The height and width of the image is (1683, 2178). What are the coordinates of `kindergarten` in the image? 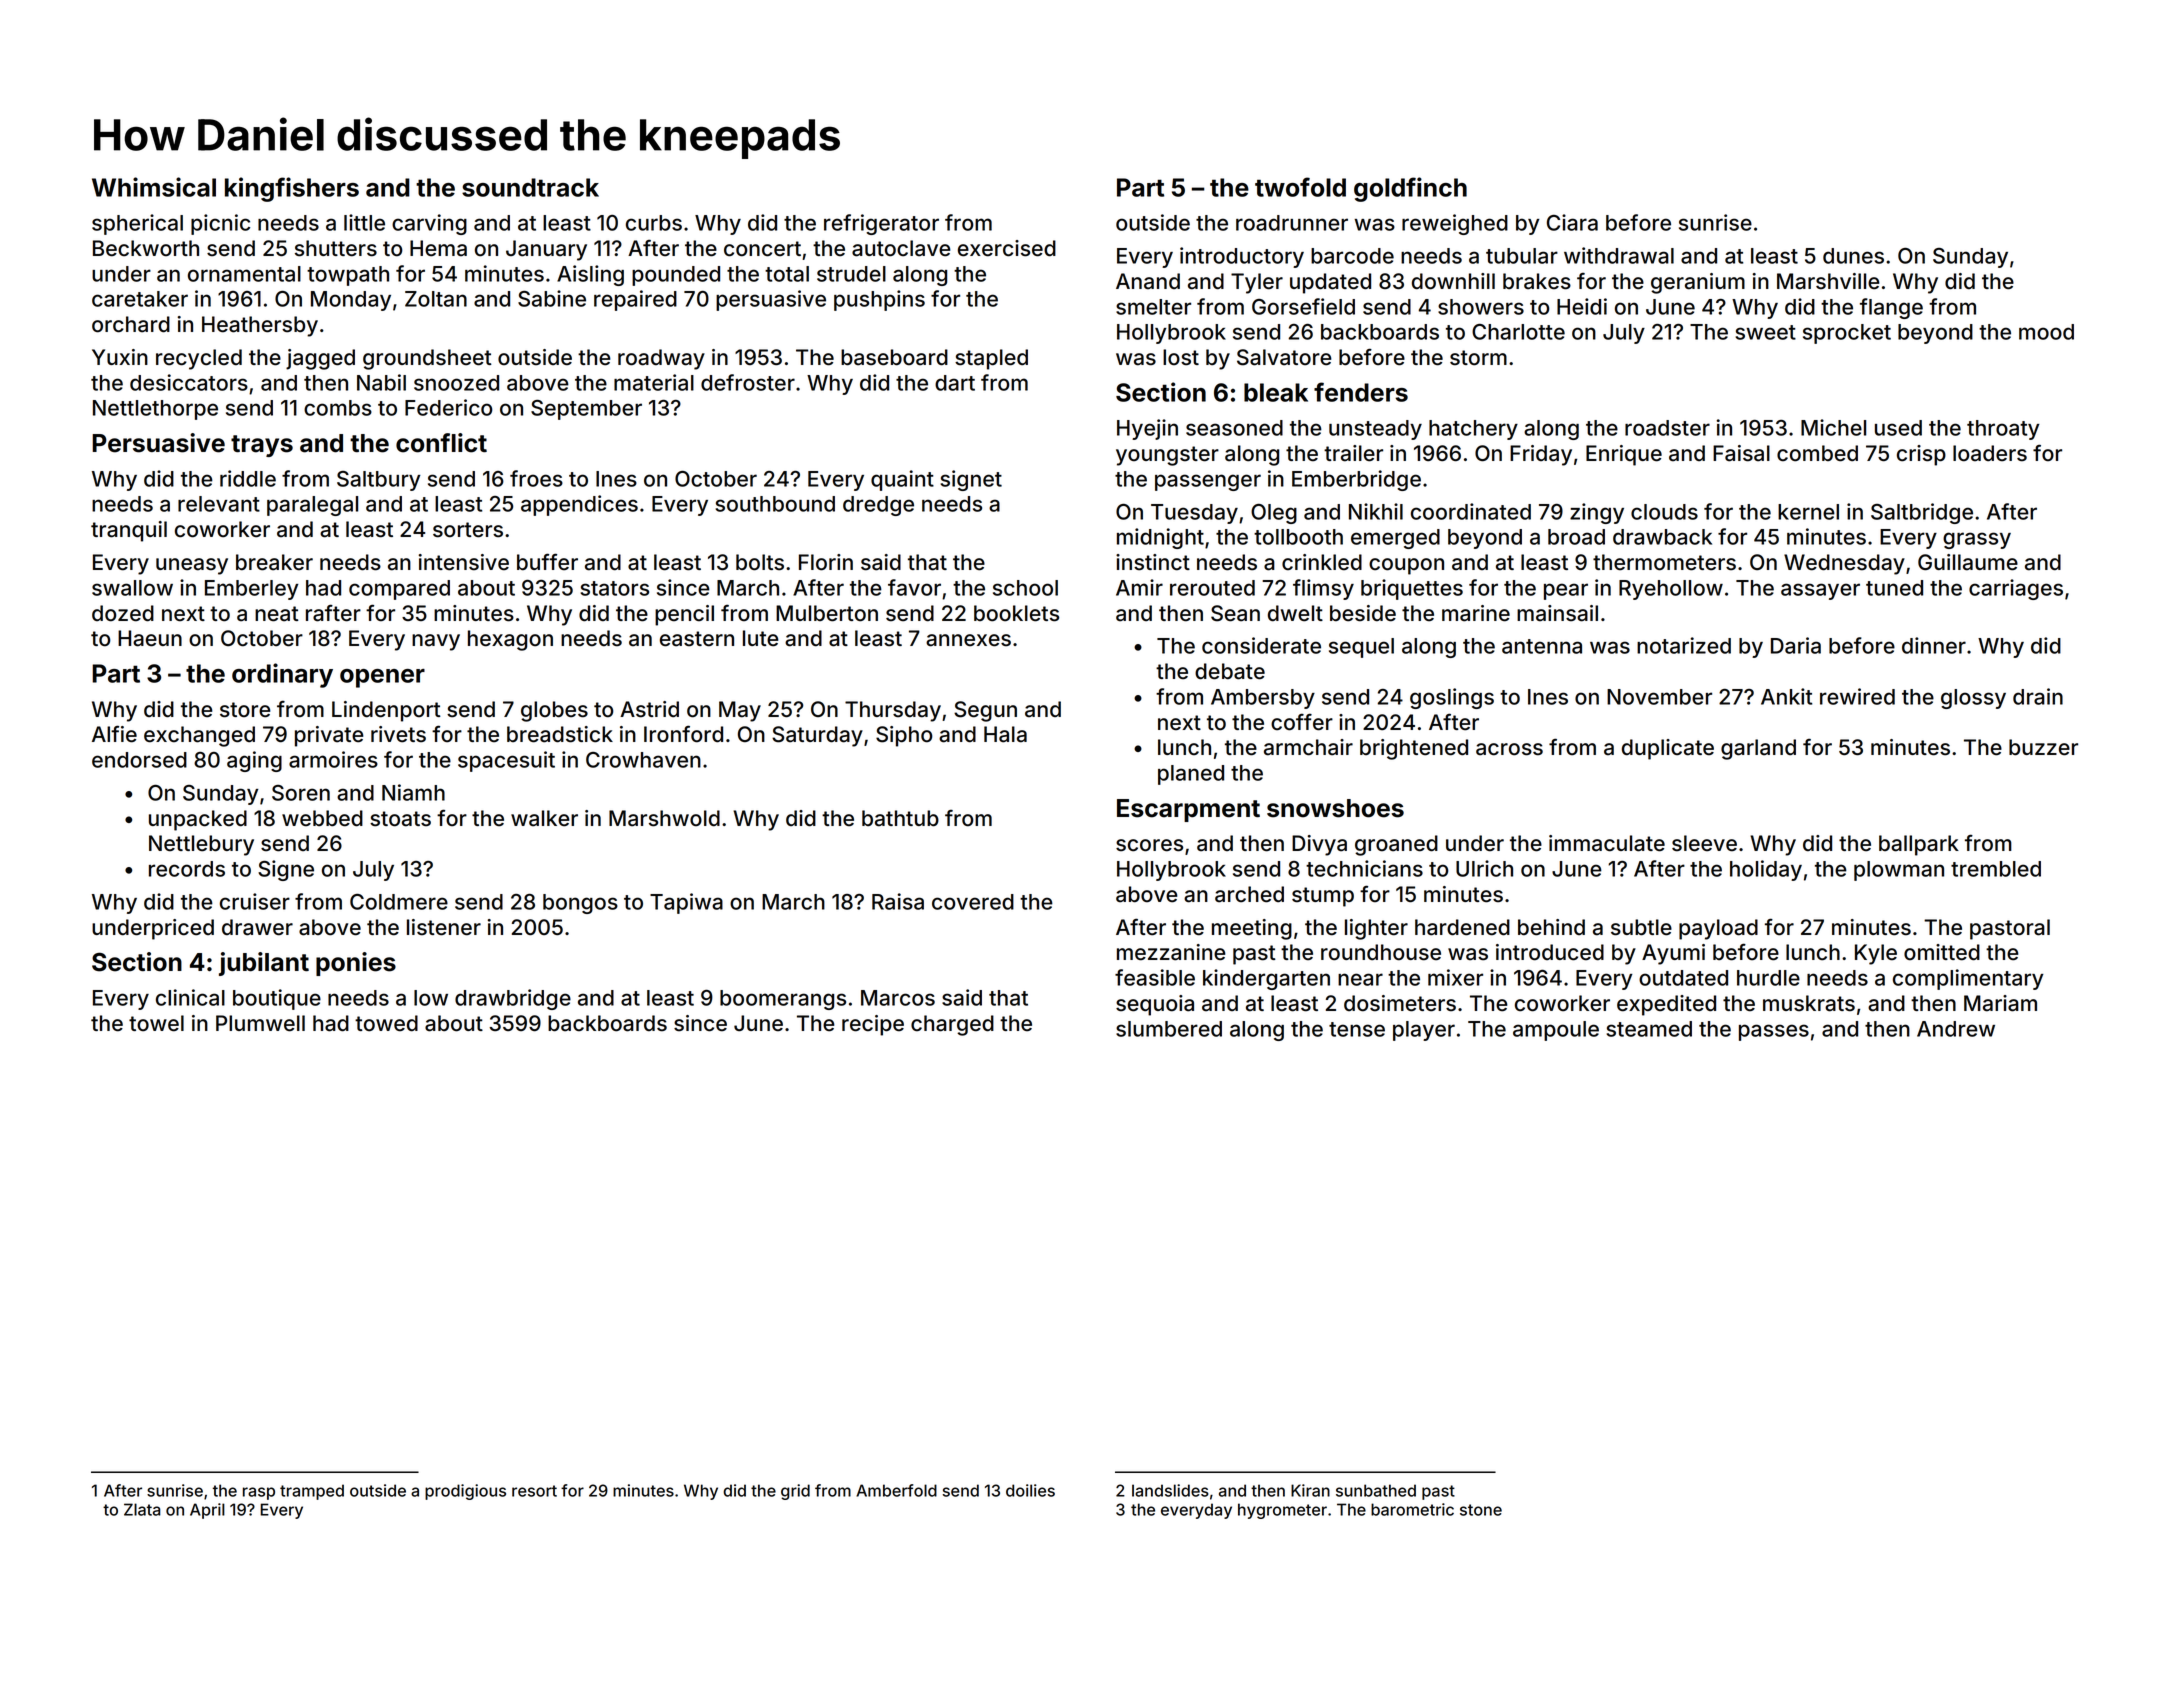 It's located at (1266, 979).
